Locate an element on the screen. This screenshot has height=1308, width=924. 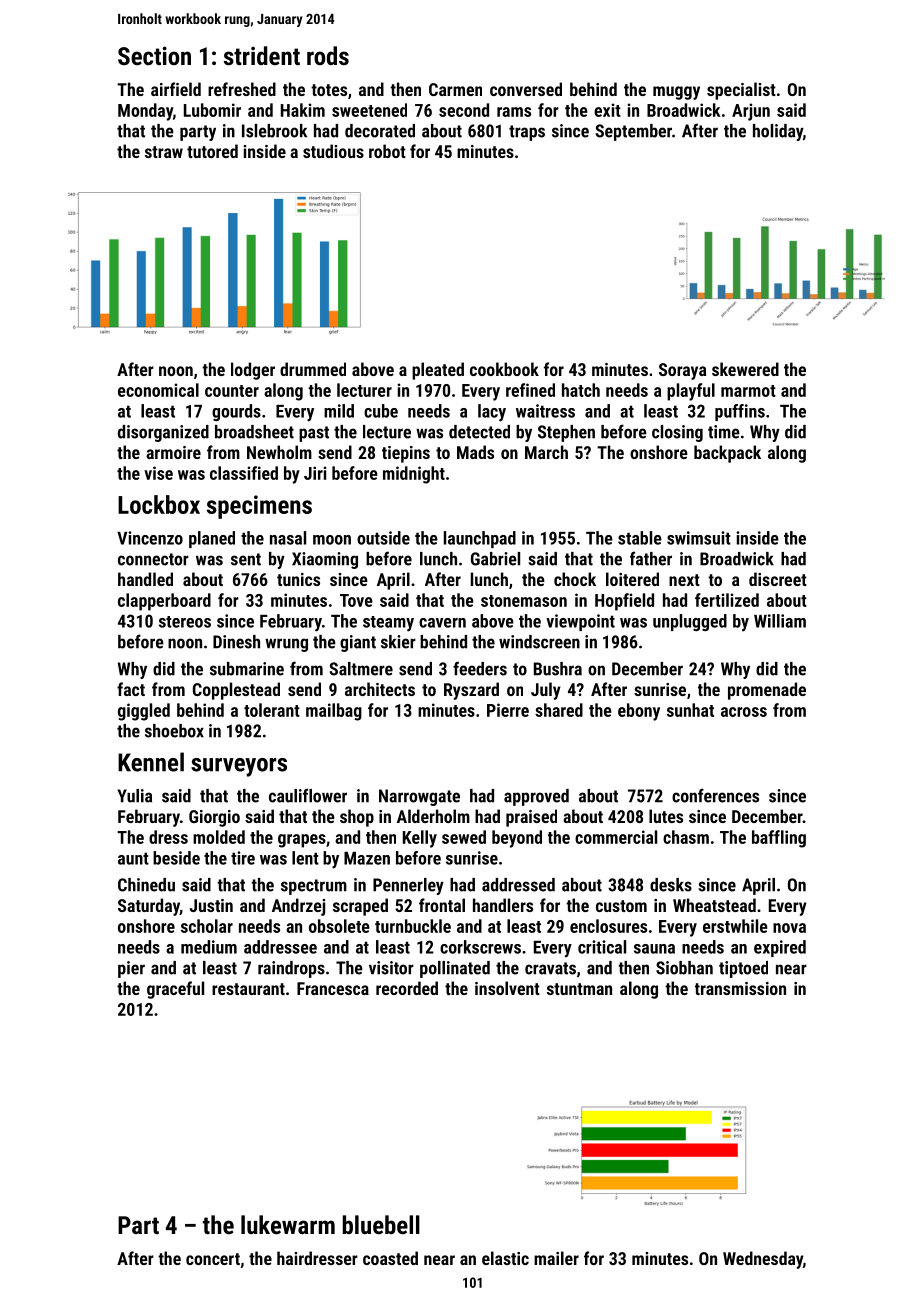
specialist is located at coordinates (741, 91).
